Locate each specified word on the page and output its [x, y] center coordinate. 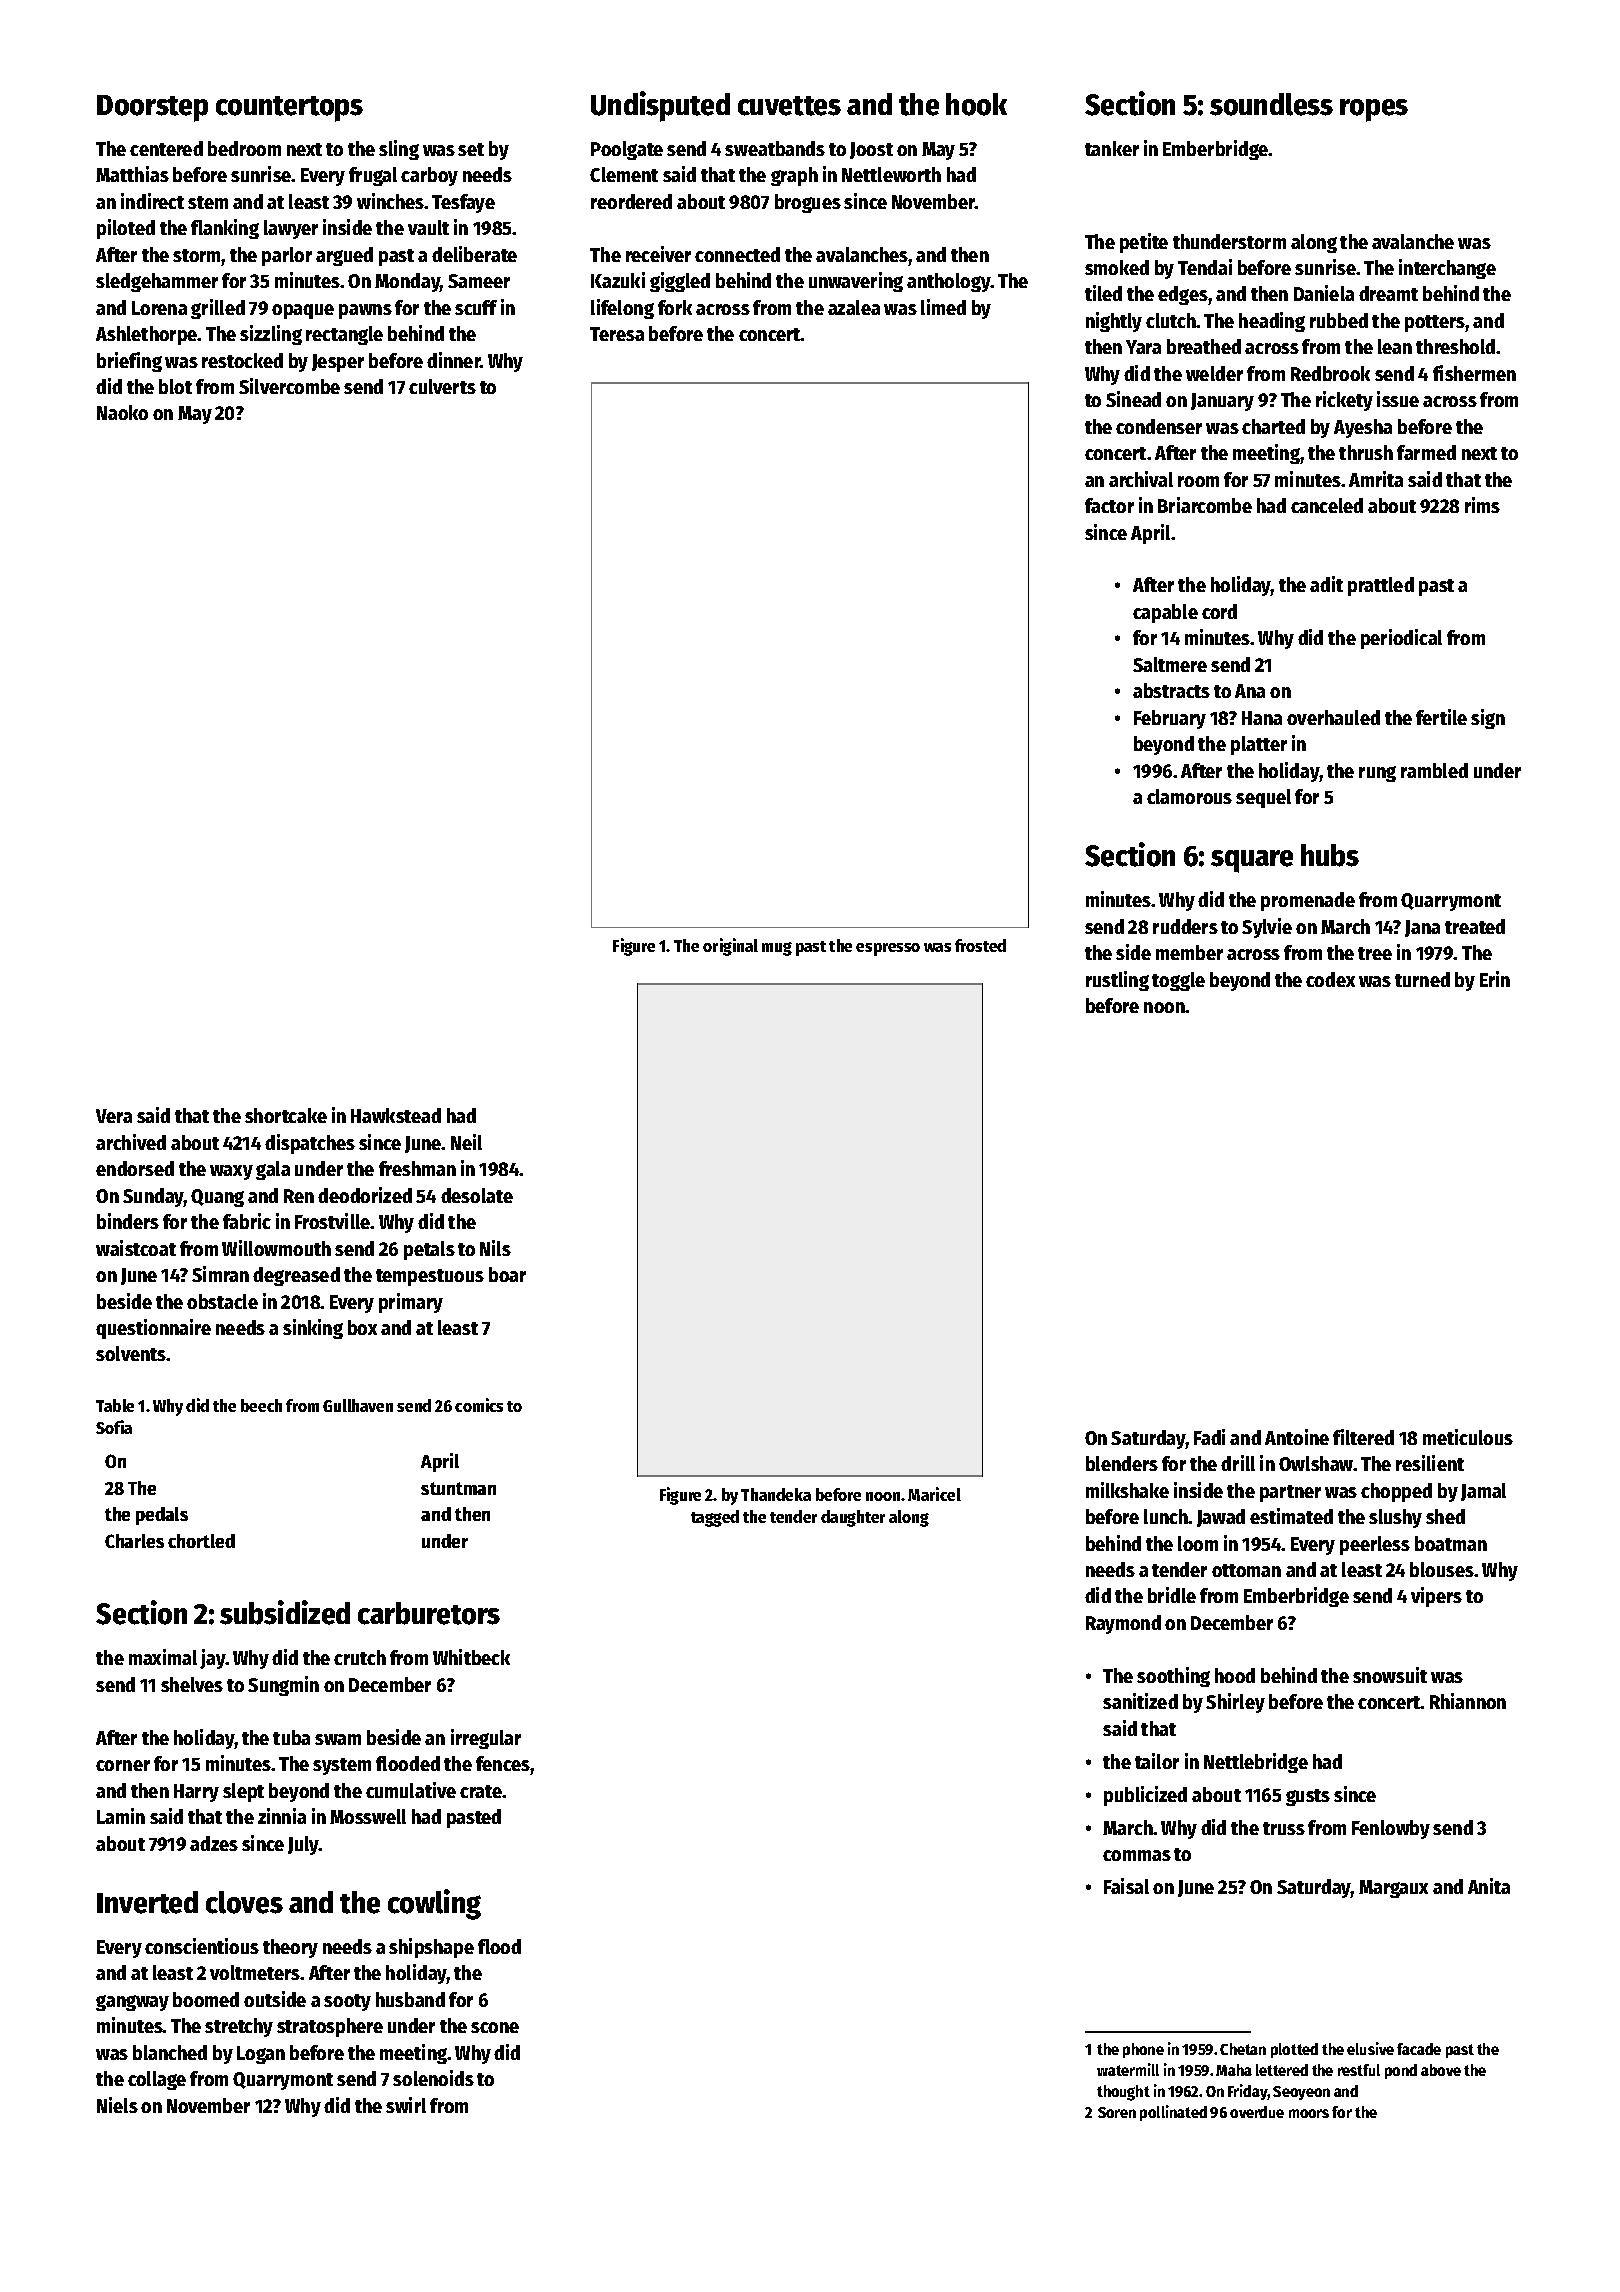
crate [481, 1791]
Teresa [617, 334]
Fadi [1209, 1437]
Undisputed [660, 106]
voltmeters [255, 1972]
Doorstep [152, 108]
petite [1144, 243]
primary [411, 1303]
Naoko [122, 412]
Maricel [934, 1494]
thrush [1366, 452]
